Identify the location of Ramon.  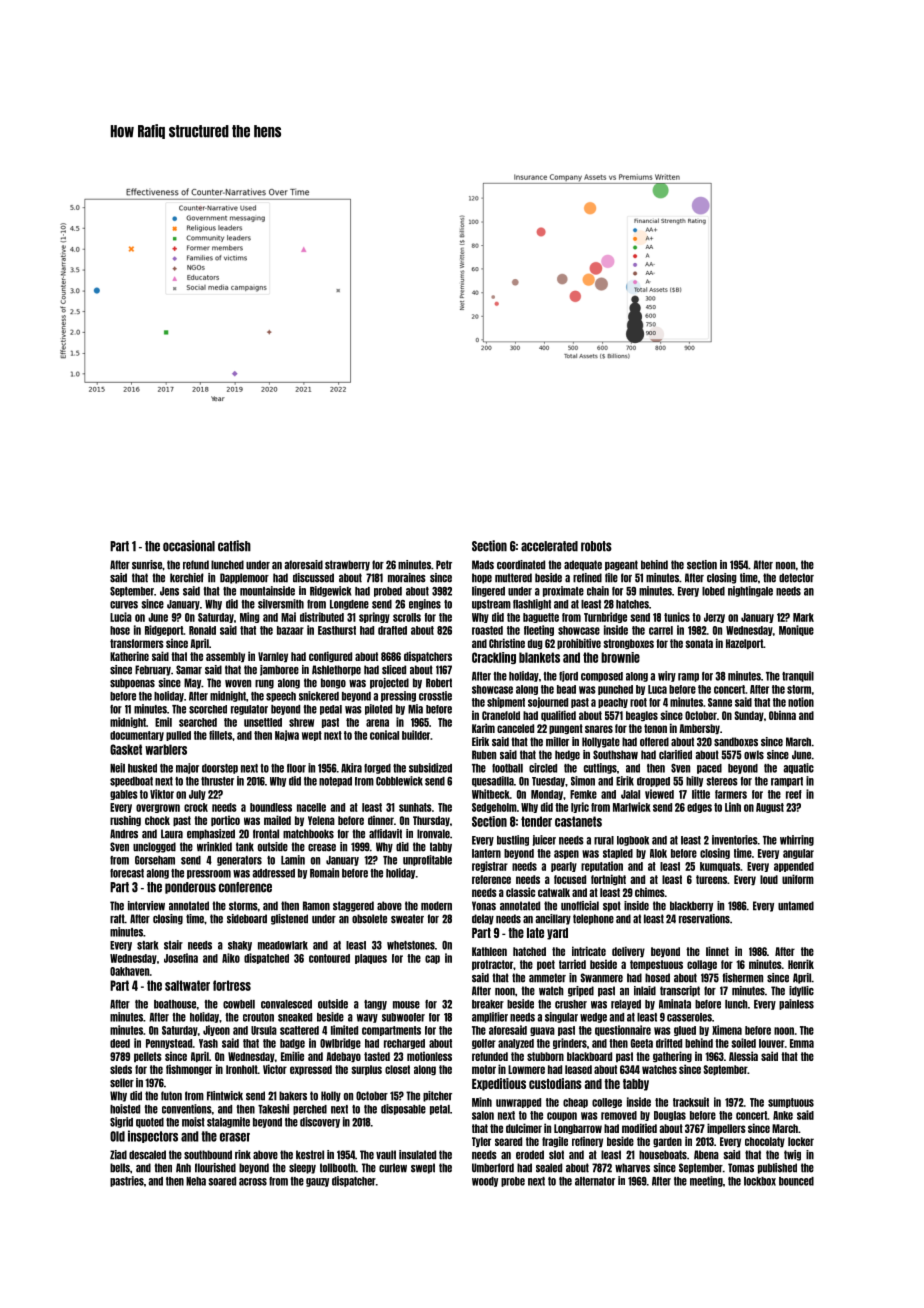
(316, 906).
